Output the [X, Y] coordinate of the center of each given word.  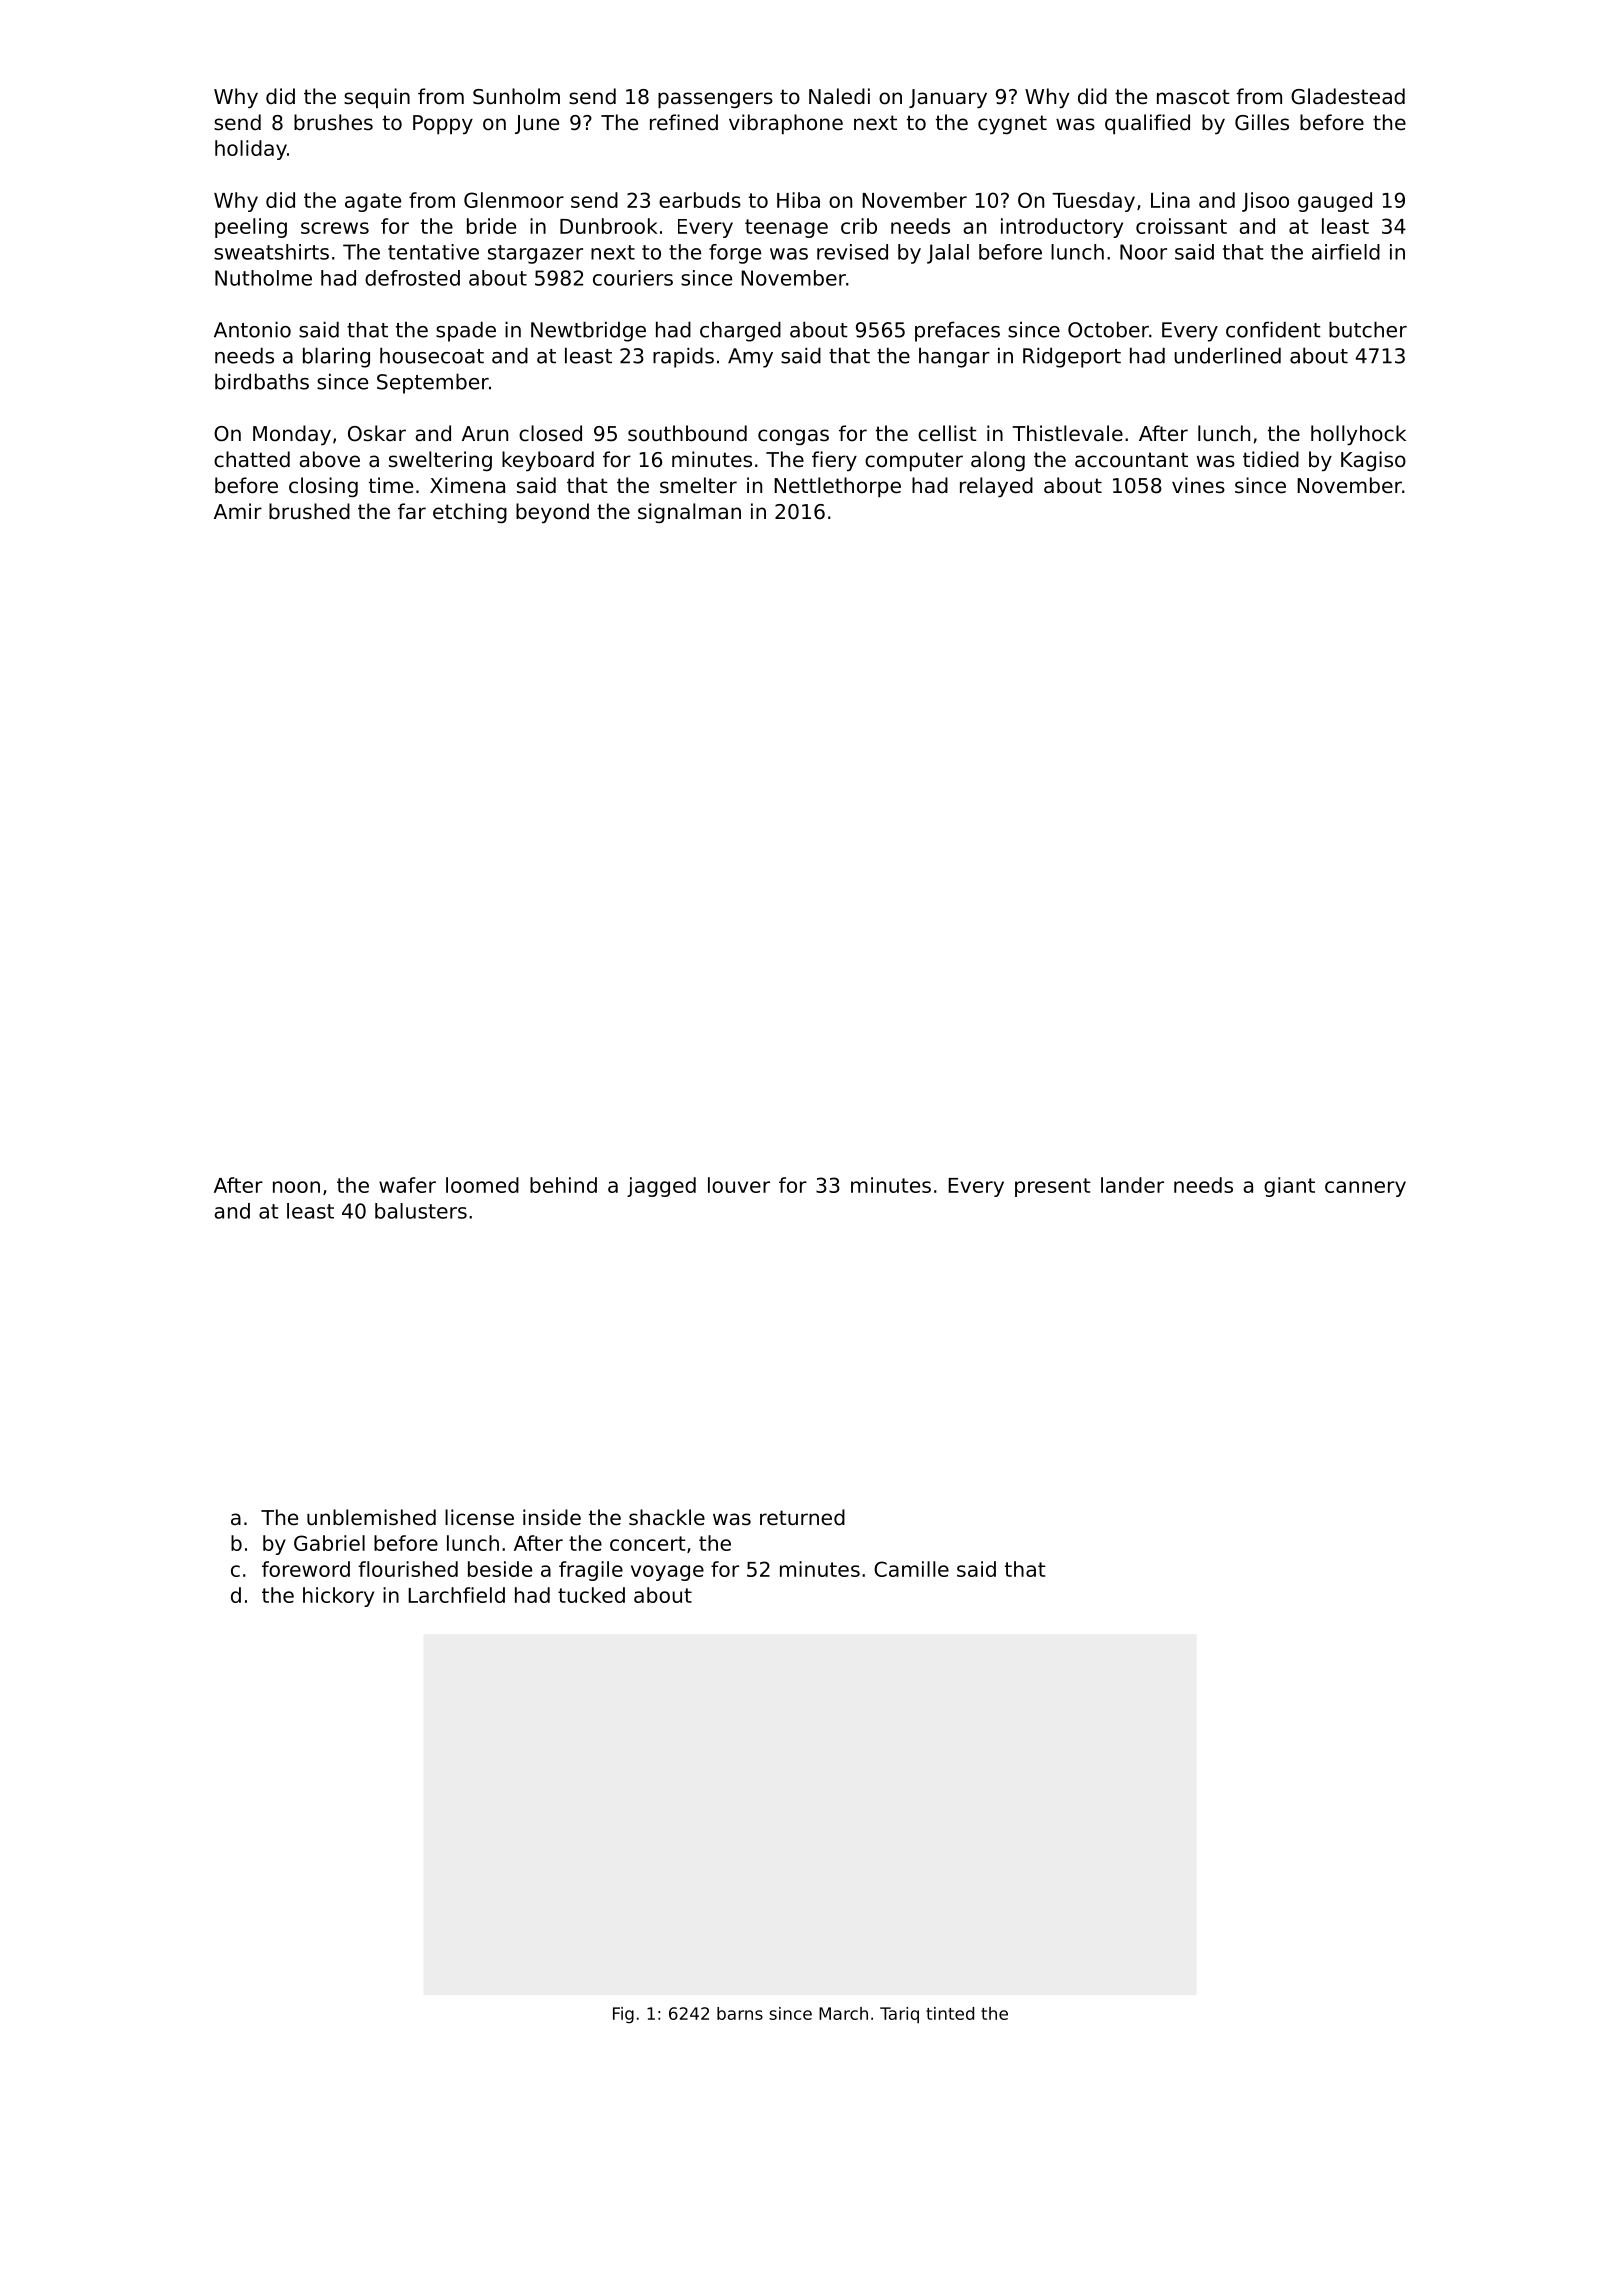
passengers [715, 100]
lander [1132, 1185]
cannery [1365, 1189]
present [1053, 1187]
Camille [911, 1569]
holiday [251, 150]
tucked [591, 1595]
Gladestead [1348, 96]
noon [296, 1187]
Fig [623, 2015]
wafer [407, 1185]
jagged [661, 1187]
